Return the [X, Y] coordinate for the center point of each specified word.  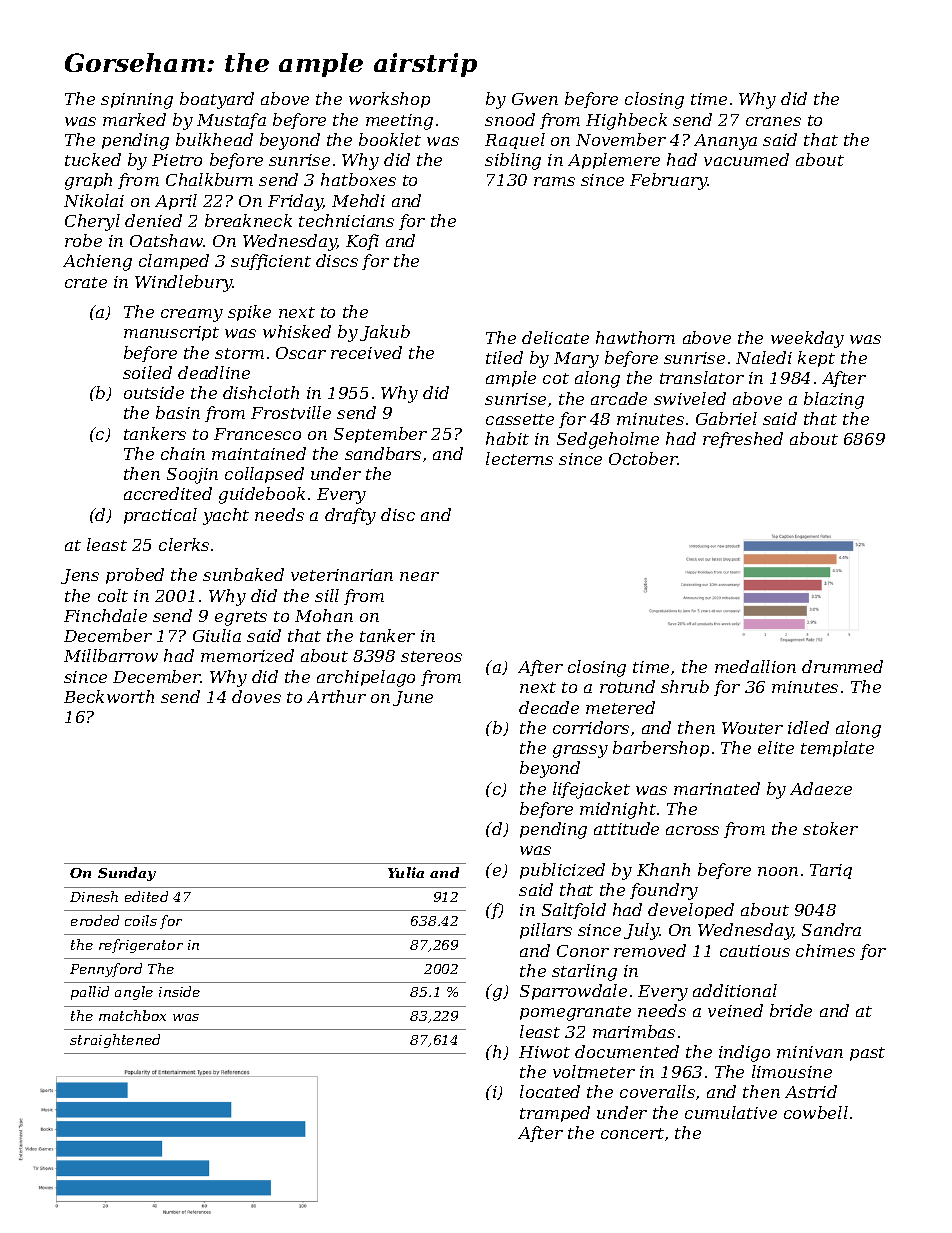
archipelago [366, 678]
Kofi [362, 242]
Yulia [406, 872]
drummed [842, 666]
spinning [137, 101]
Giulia [217, 635]
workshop [389, 100]
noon [778, 871]
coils [141, 920]
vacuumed [746, 159]
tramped [555, 1114]
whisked [297, 331]
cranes [773, 121]
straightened [115, 1041]
